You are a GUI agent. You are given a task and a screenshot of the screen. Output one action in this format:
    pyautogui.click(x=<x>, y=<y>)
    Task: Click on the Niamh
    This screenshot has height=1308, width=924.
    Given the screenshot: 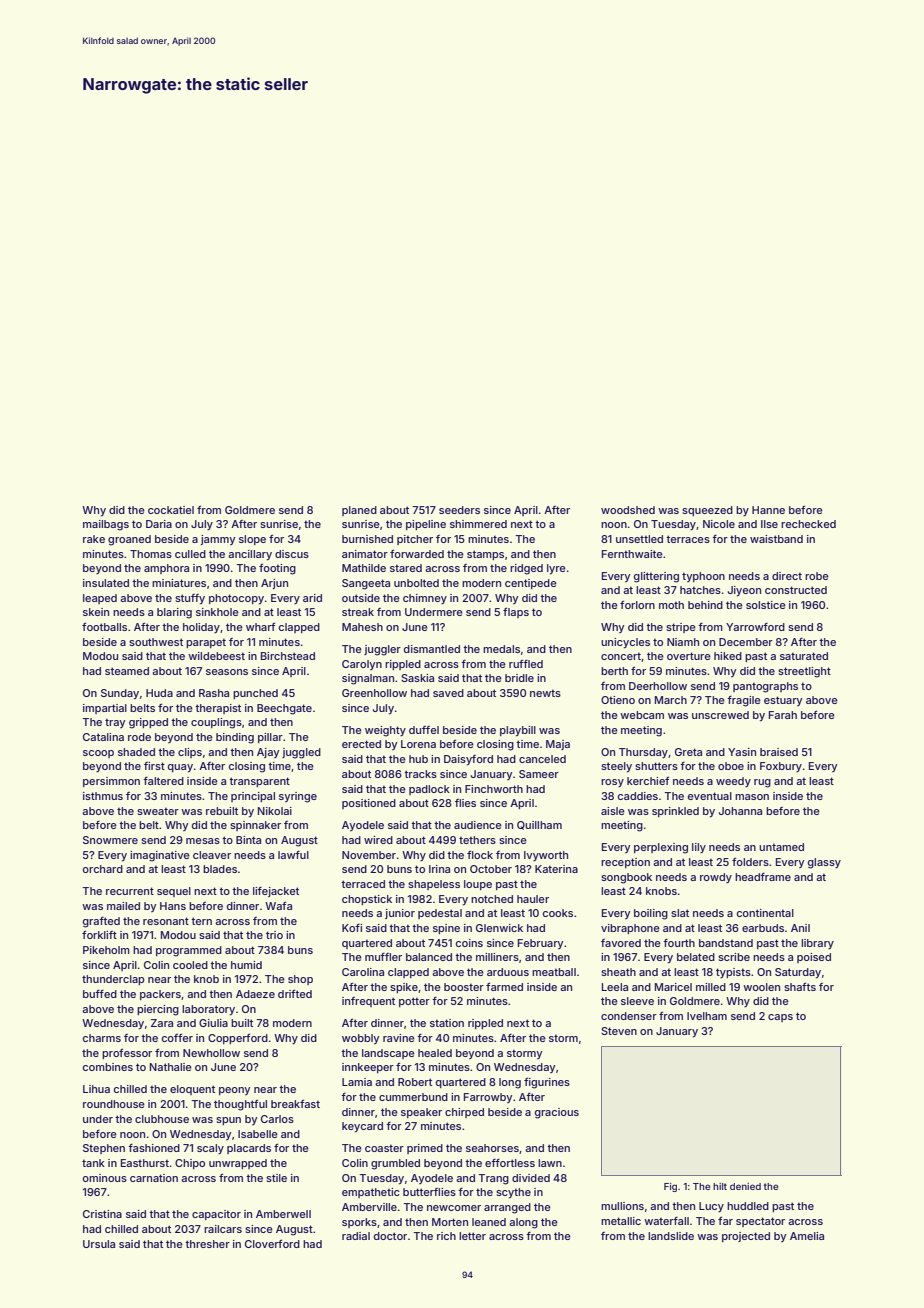 What is the action you would take?
    pyautogui.click(x=683, y=642)
